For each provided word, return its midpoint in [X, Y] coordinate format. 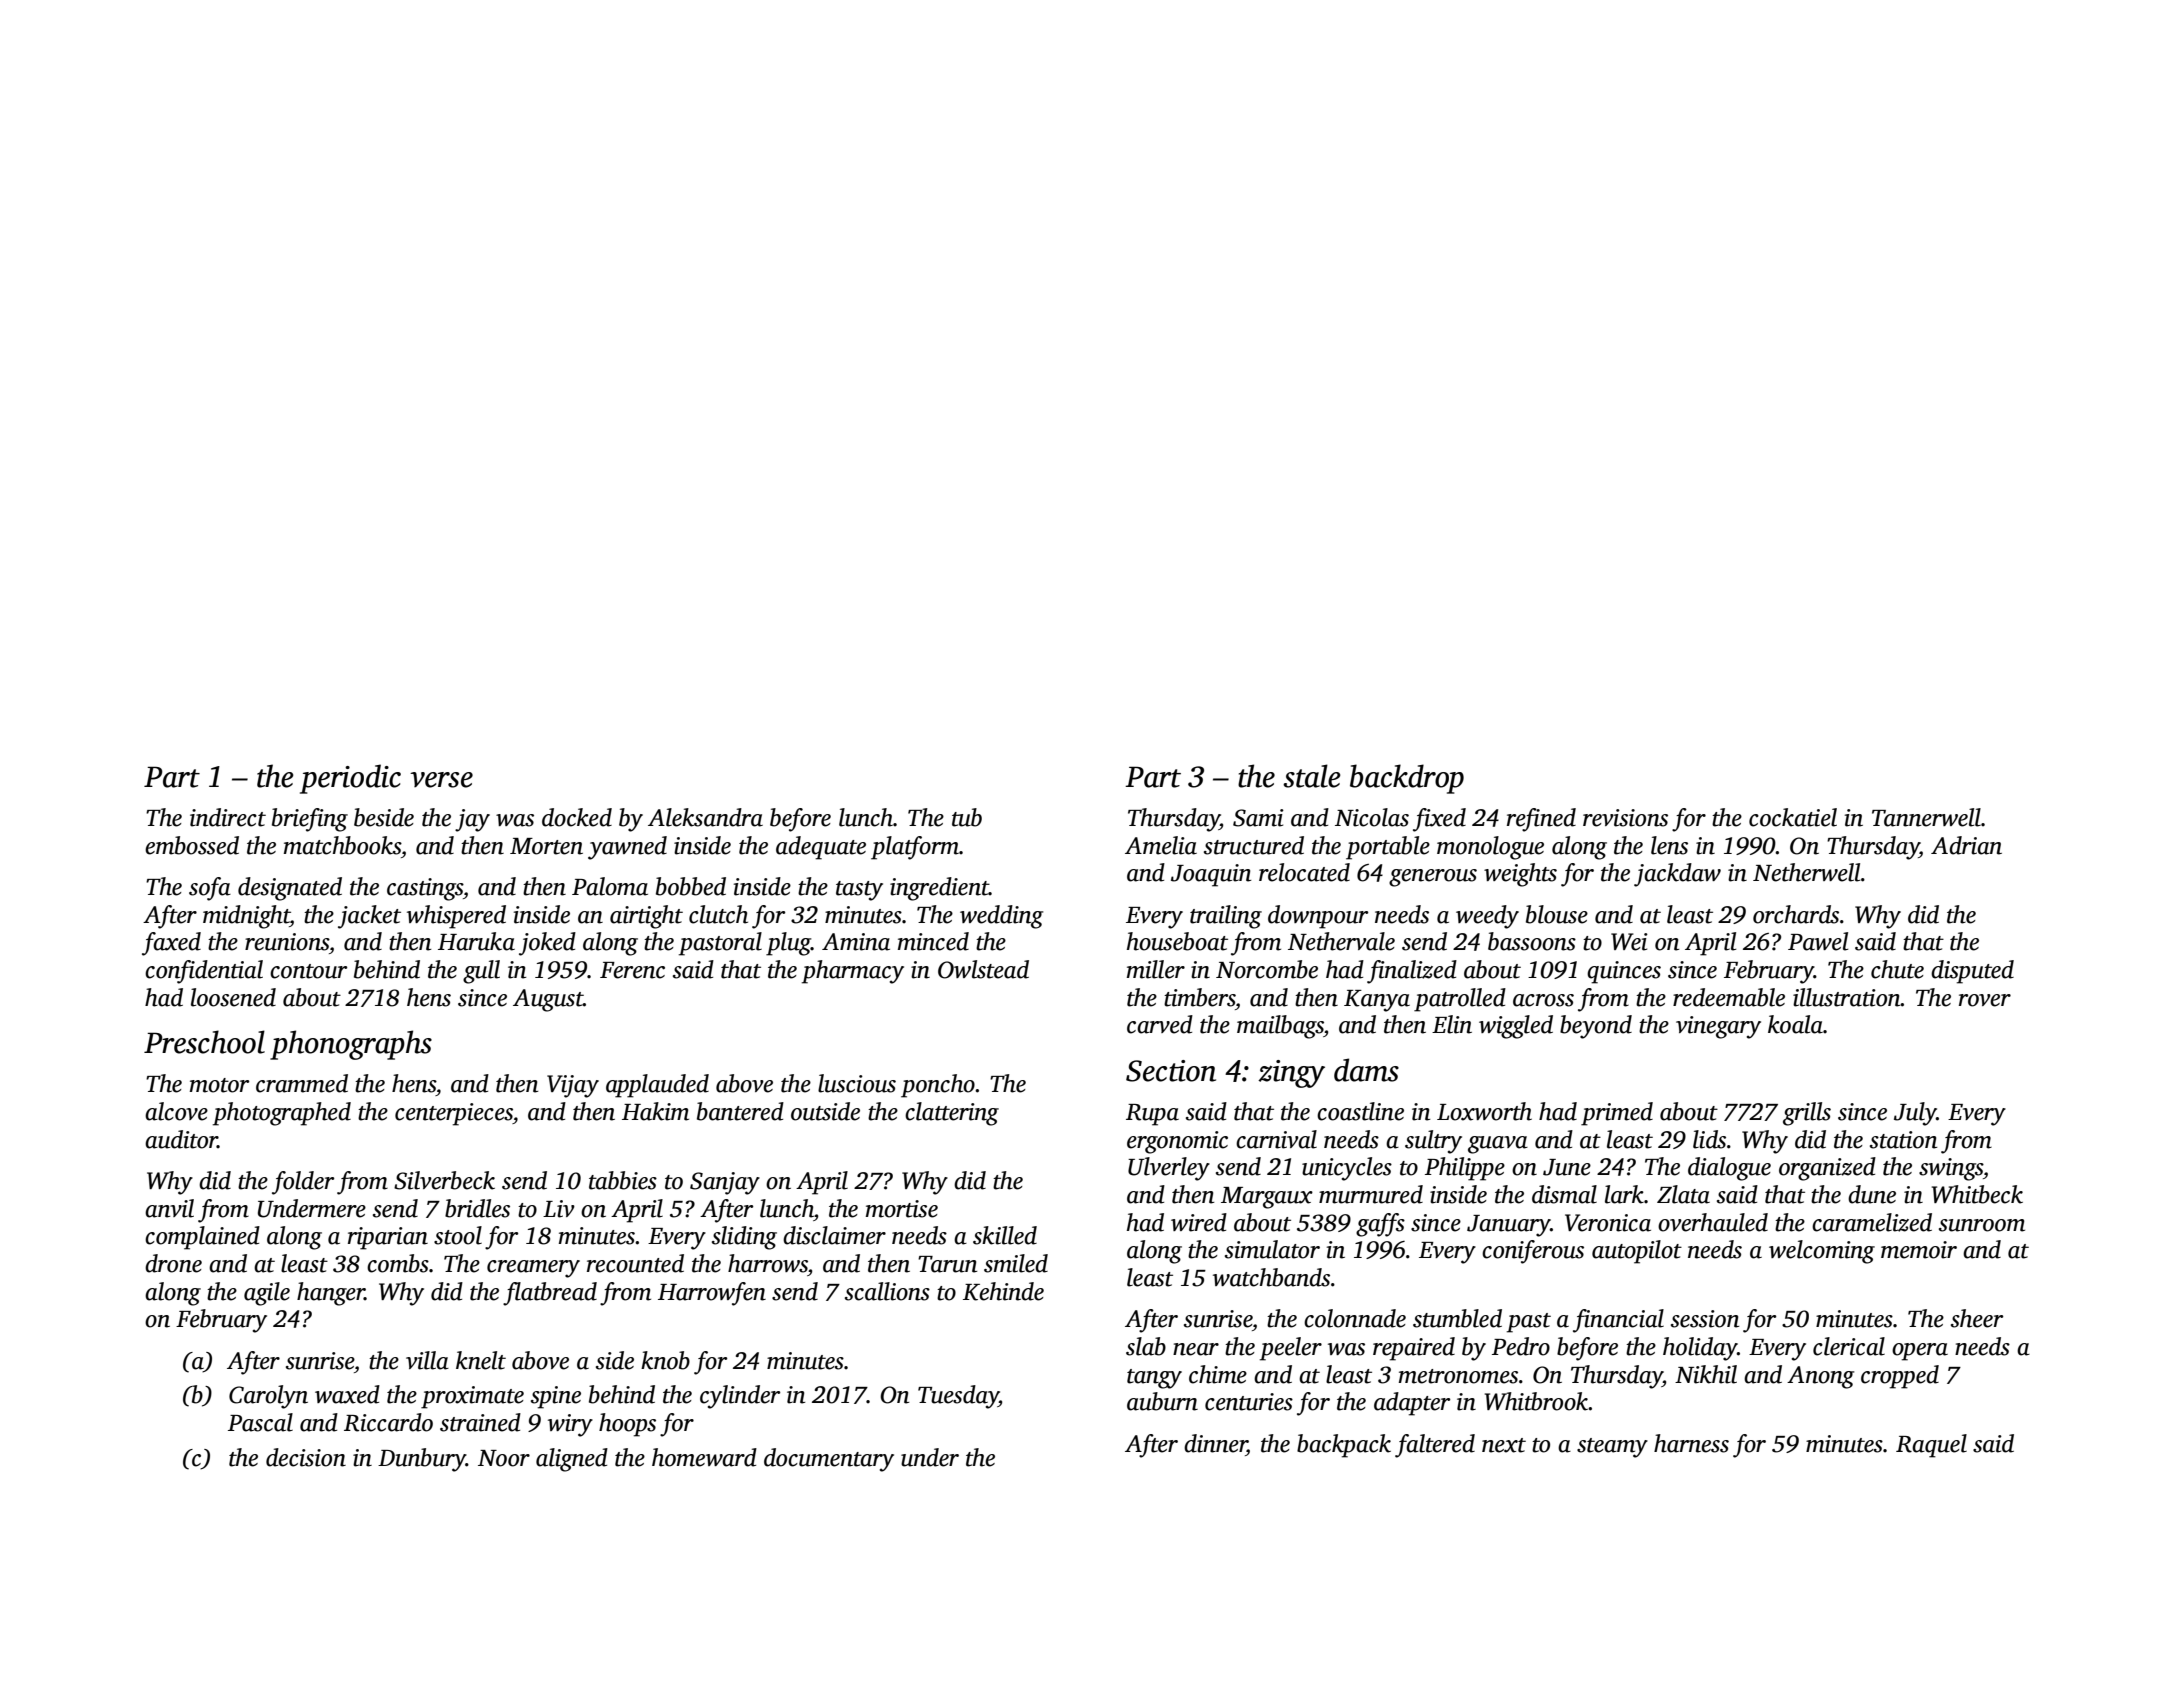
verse [441, 780]
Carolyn [268, 1397]
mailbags [1280, 1027]
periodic [350, 779]
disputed [1972, 972]
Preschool [204, 1042]
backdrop [1407, 779]
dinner [1215, 1444]
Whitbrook [1537, 1401]
